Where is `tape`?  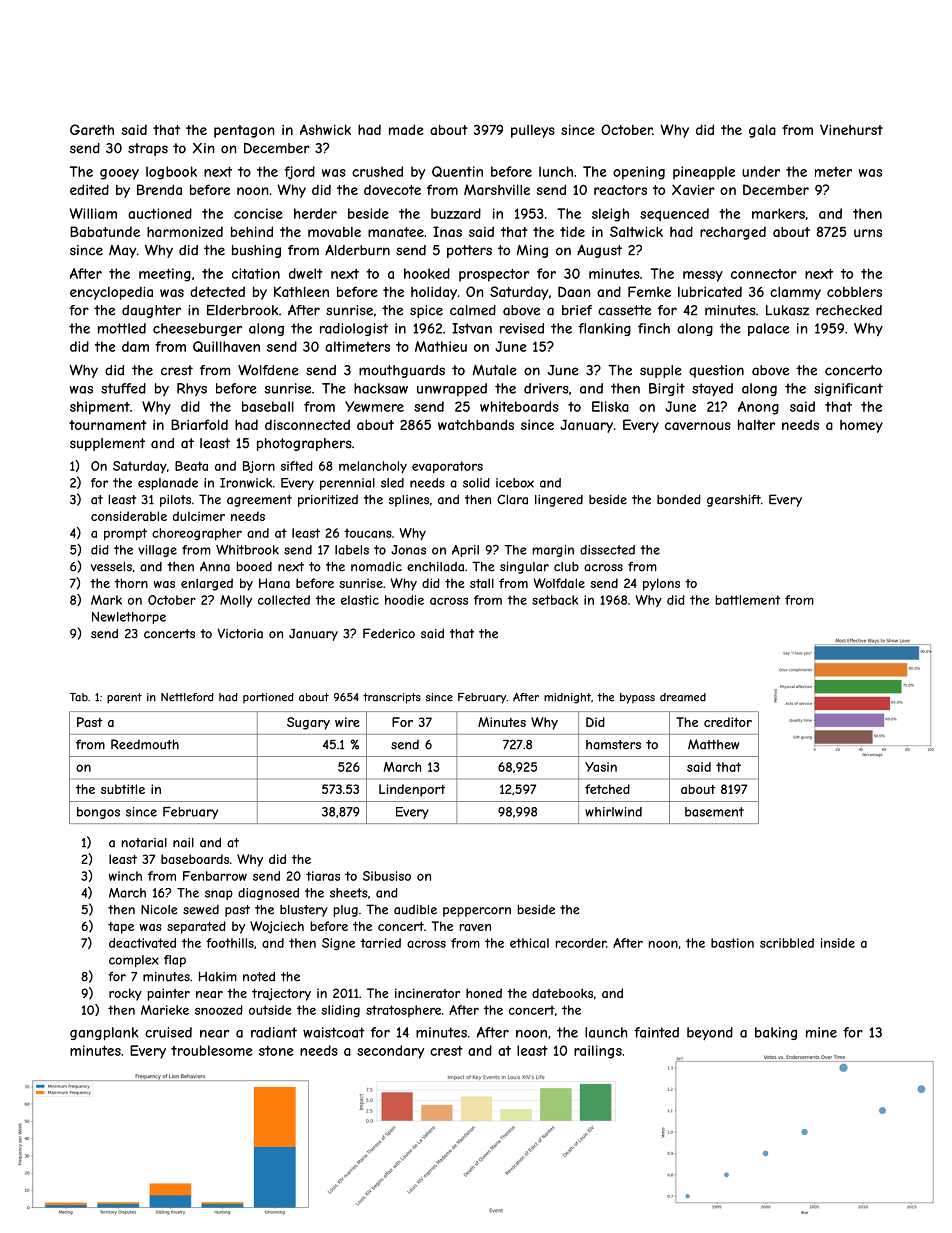
tape is located at coordinates (121, 928).
